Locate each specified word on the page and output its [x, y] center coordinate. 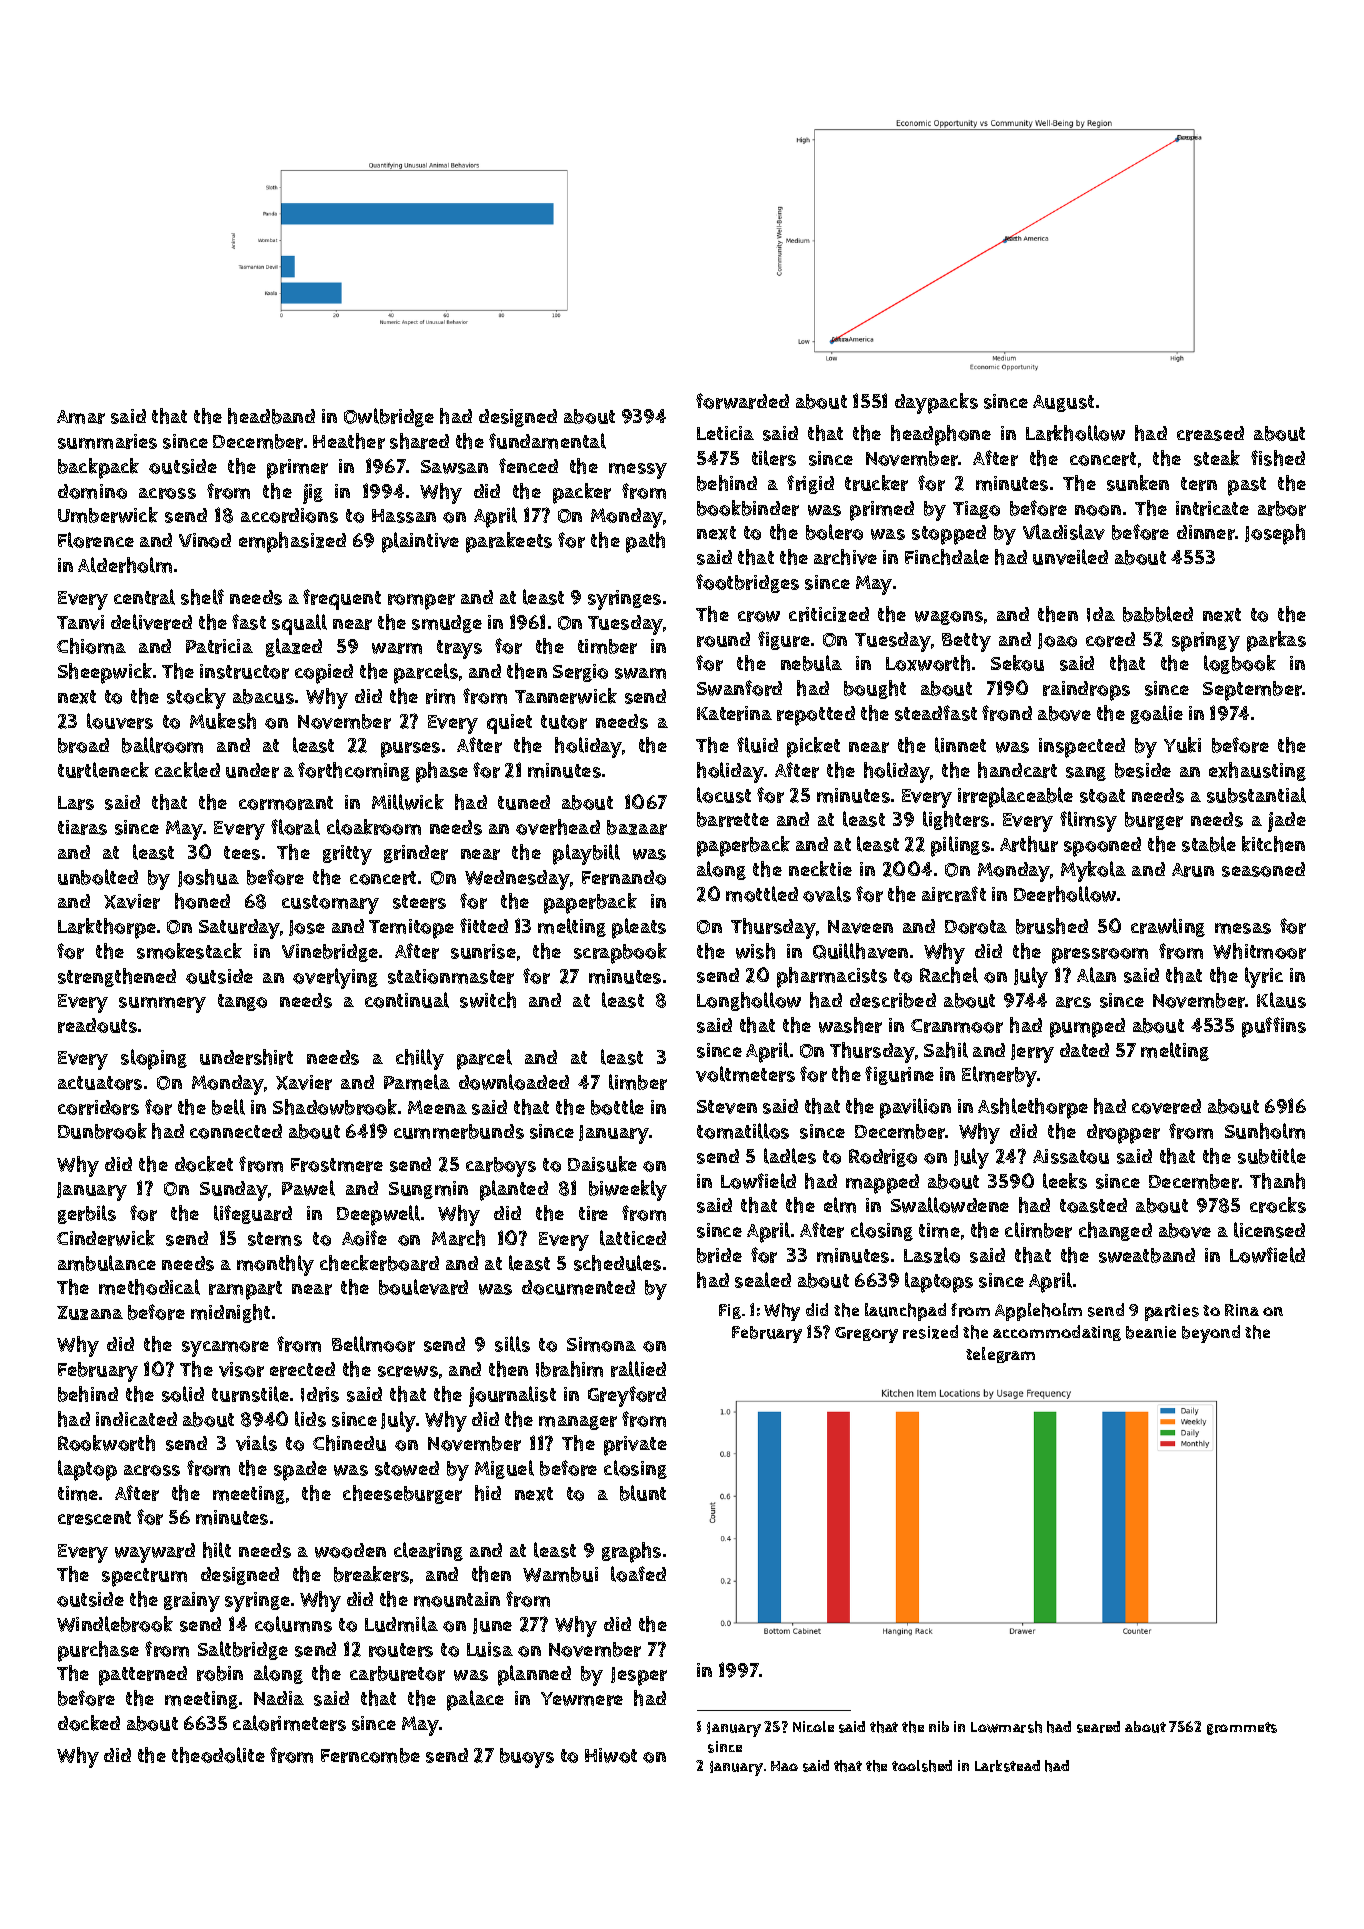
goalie [1157, 714]
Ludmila [401, 1624]
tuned [524, 802]
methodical [149, 1287]
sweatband [1147, 1255]
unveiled [1070, 557]
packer [582, 493]
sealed [763, 1280]
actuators [100, 1083]
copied [324, 674]
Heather [349, 441]
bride [719, 1255]
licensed [1269, 1230]
